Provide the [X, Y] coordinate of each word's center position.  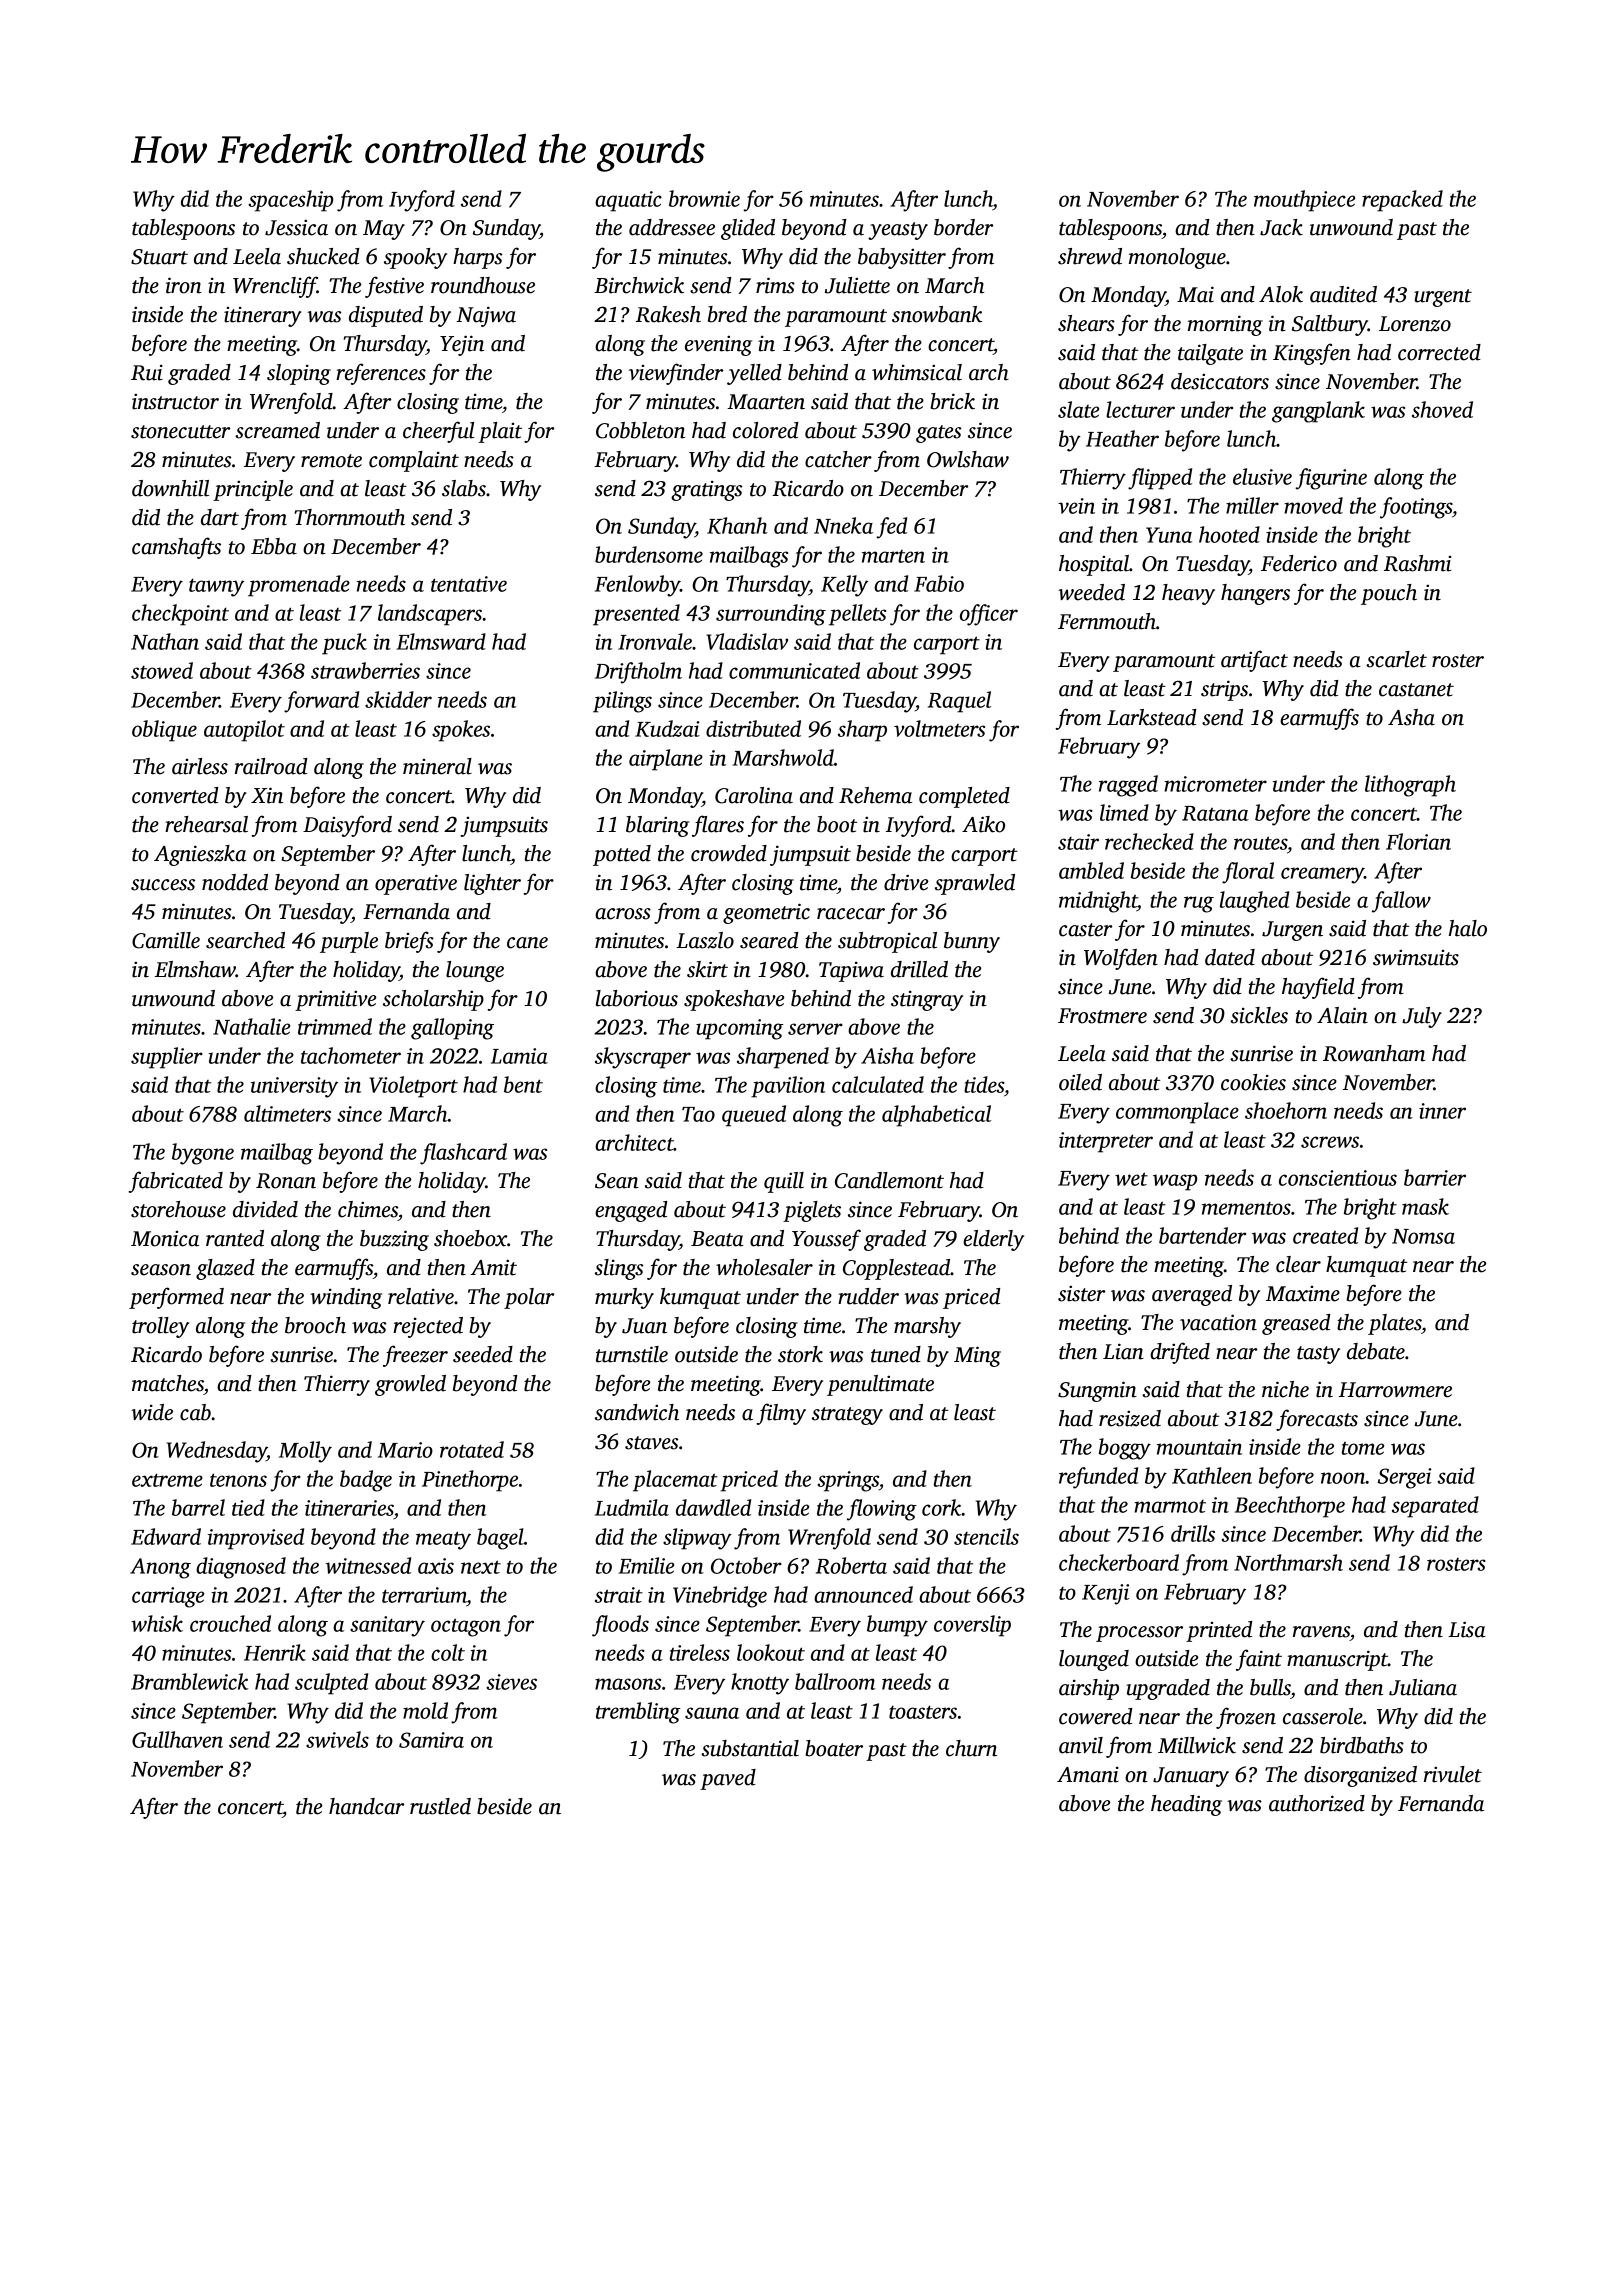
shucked [323, 256]
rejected [428, 1327]
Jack [1281, 227]
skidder [398, 699]
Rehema [875, 795]
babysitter [902, 258]
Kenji [1105, 1594]
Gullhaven [177, 1739]
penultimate [880, 1385]
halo [1468, 928]
